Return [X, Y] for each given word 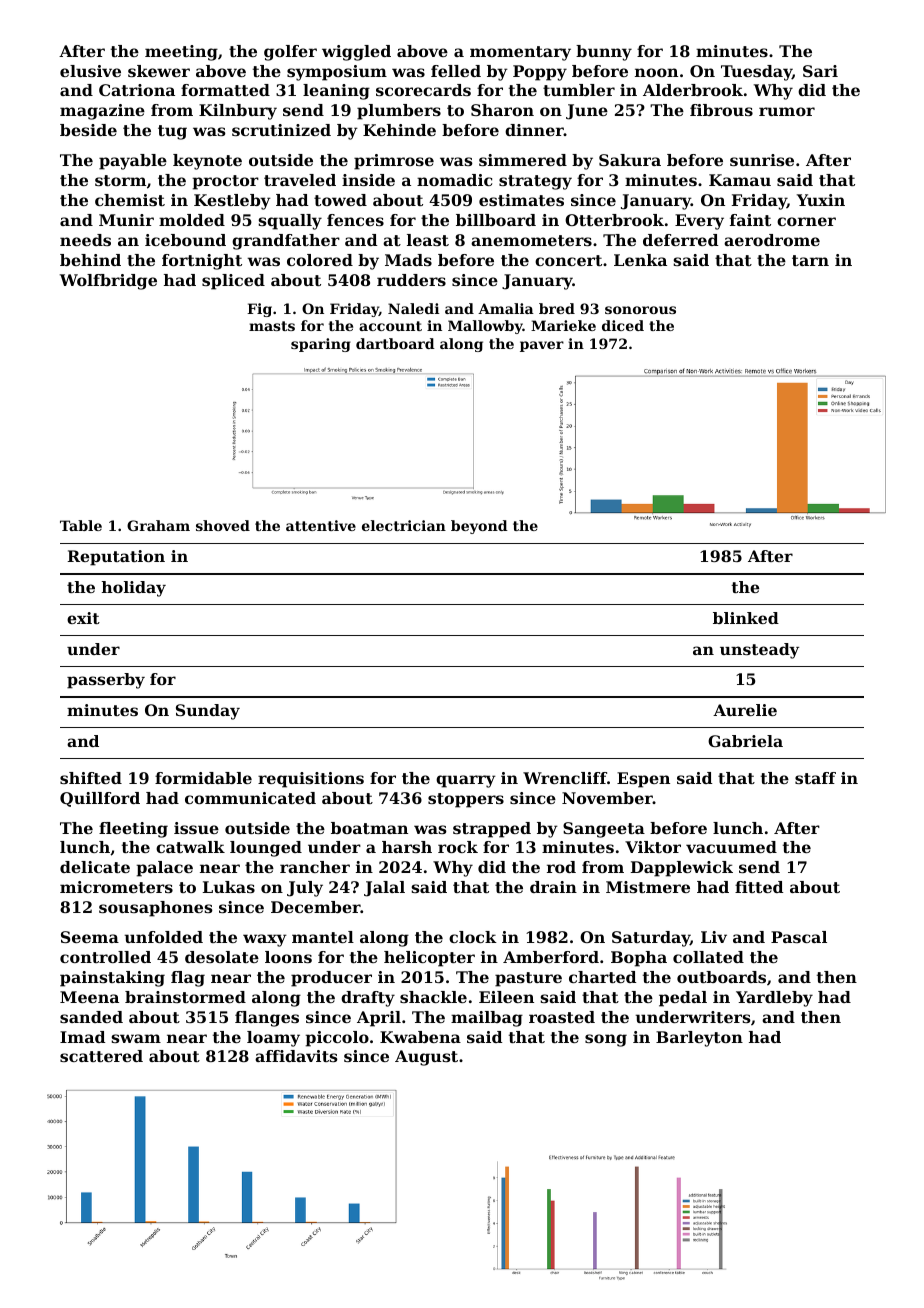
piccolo [337, 1039]
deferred [680, 240]
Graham [158, 525]
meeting [181, 53]
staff [815, 778]
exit [83, 618]
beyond [479, 527]
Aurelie [745, 710]
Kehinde [399, 130]
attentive [321, 525]
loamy [273, 1039]
